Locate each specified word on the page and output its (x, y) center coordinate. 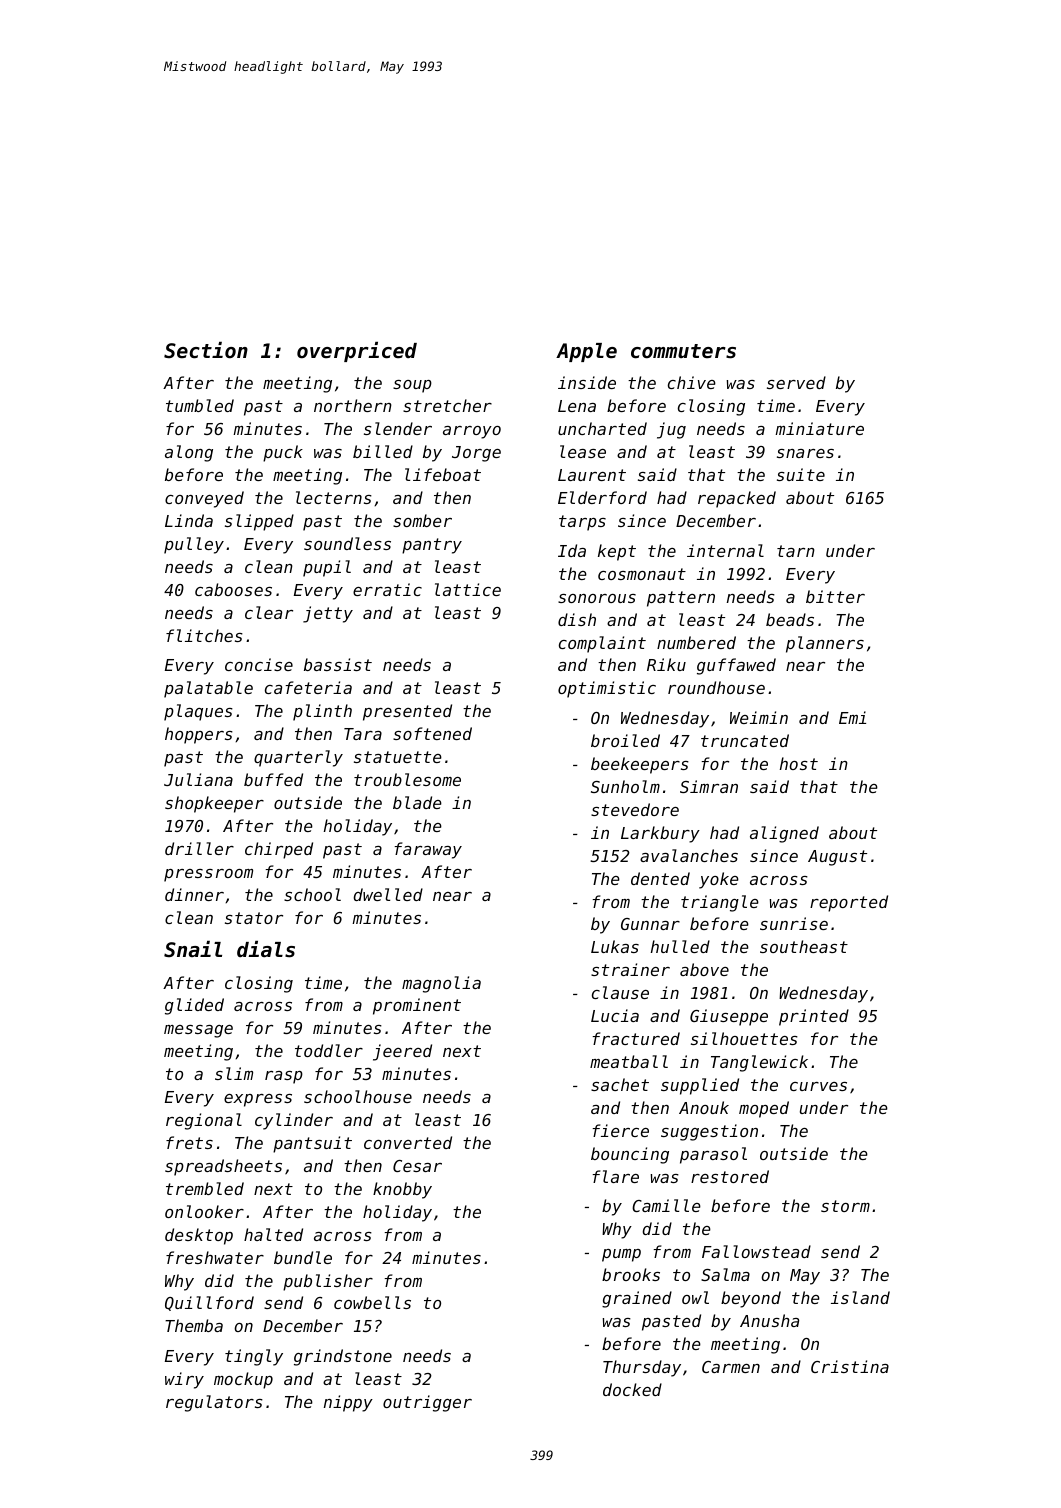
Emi (852, 717)
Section (206, 350)
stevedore (635, 809)
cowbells (372, 1302)
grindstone (343, 1357)
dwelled (388, 894)
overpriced (357, 352)
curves (818, 1086)
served (796, 382)
